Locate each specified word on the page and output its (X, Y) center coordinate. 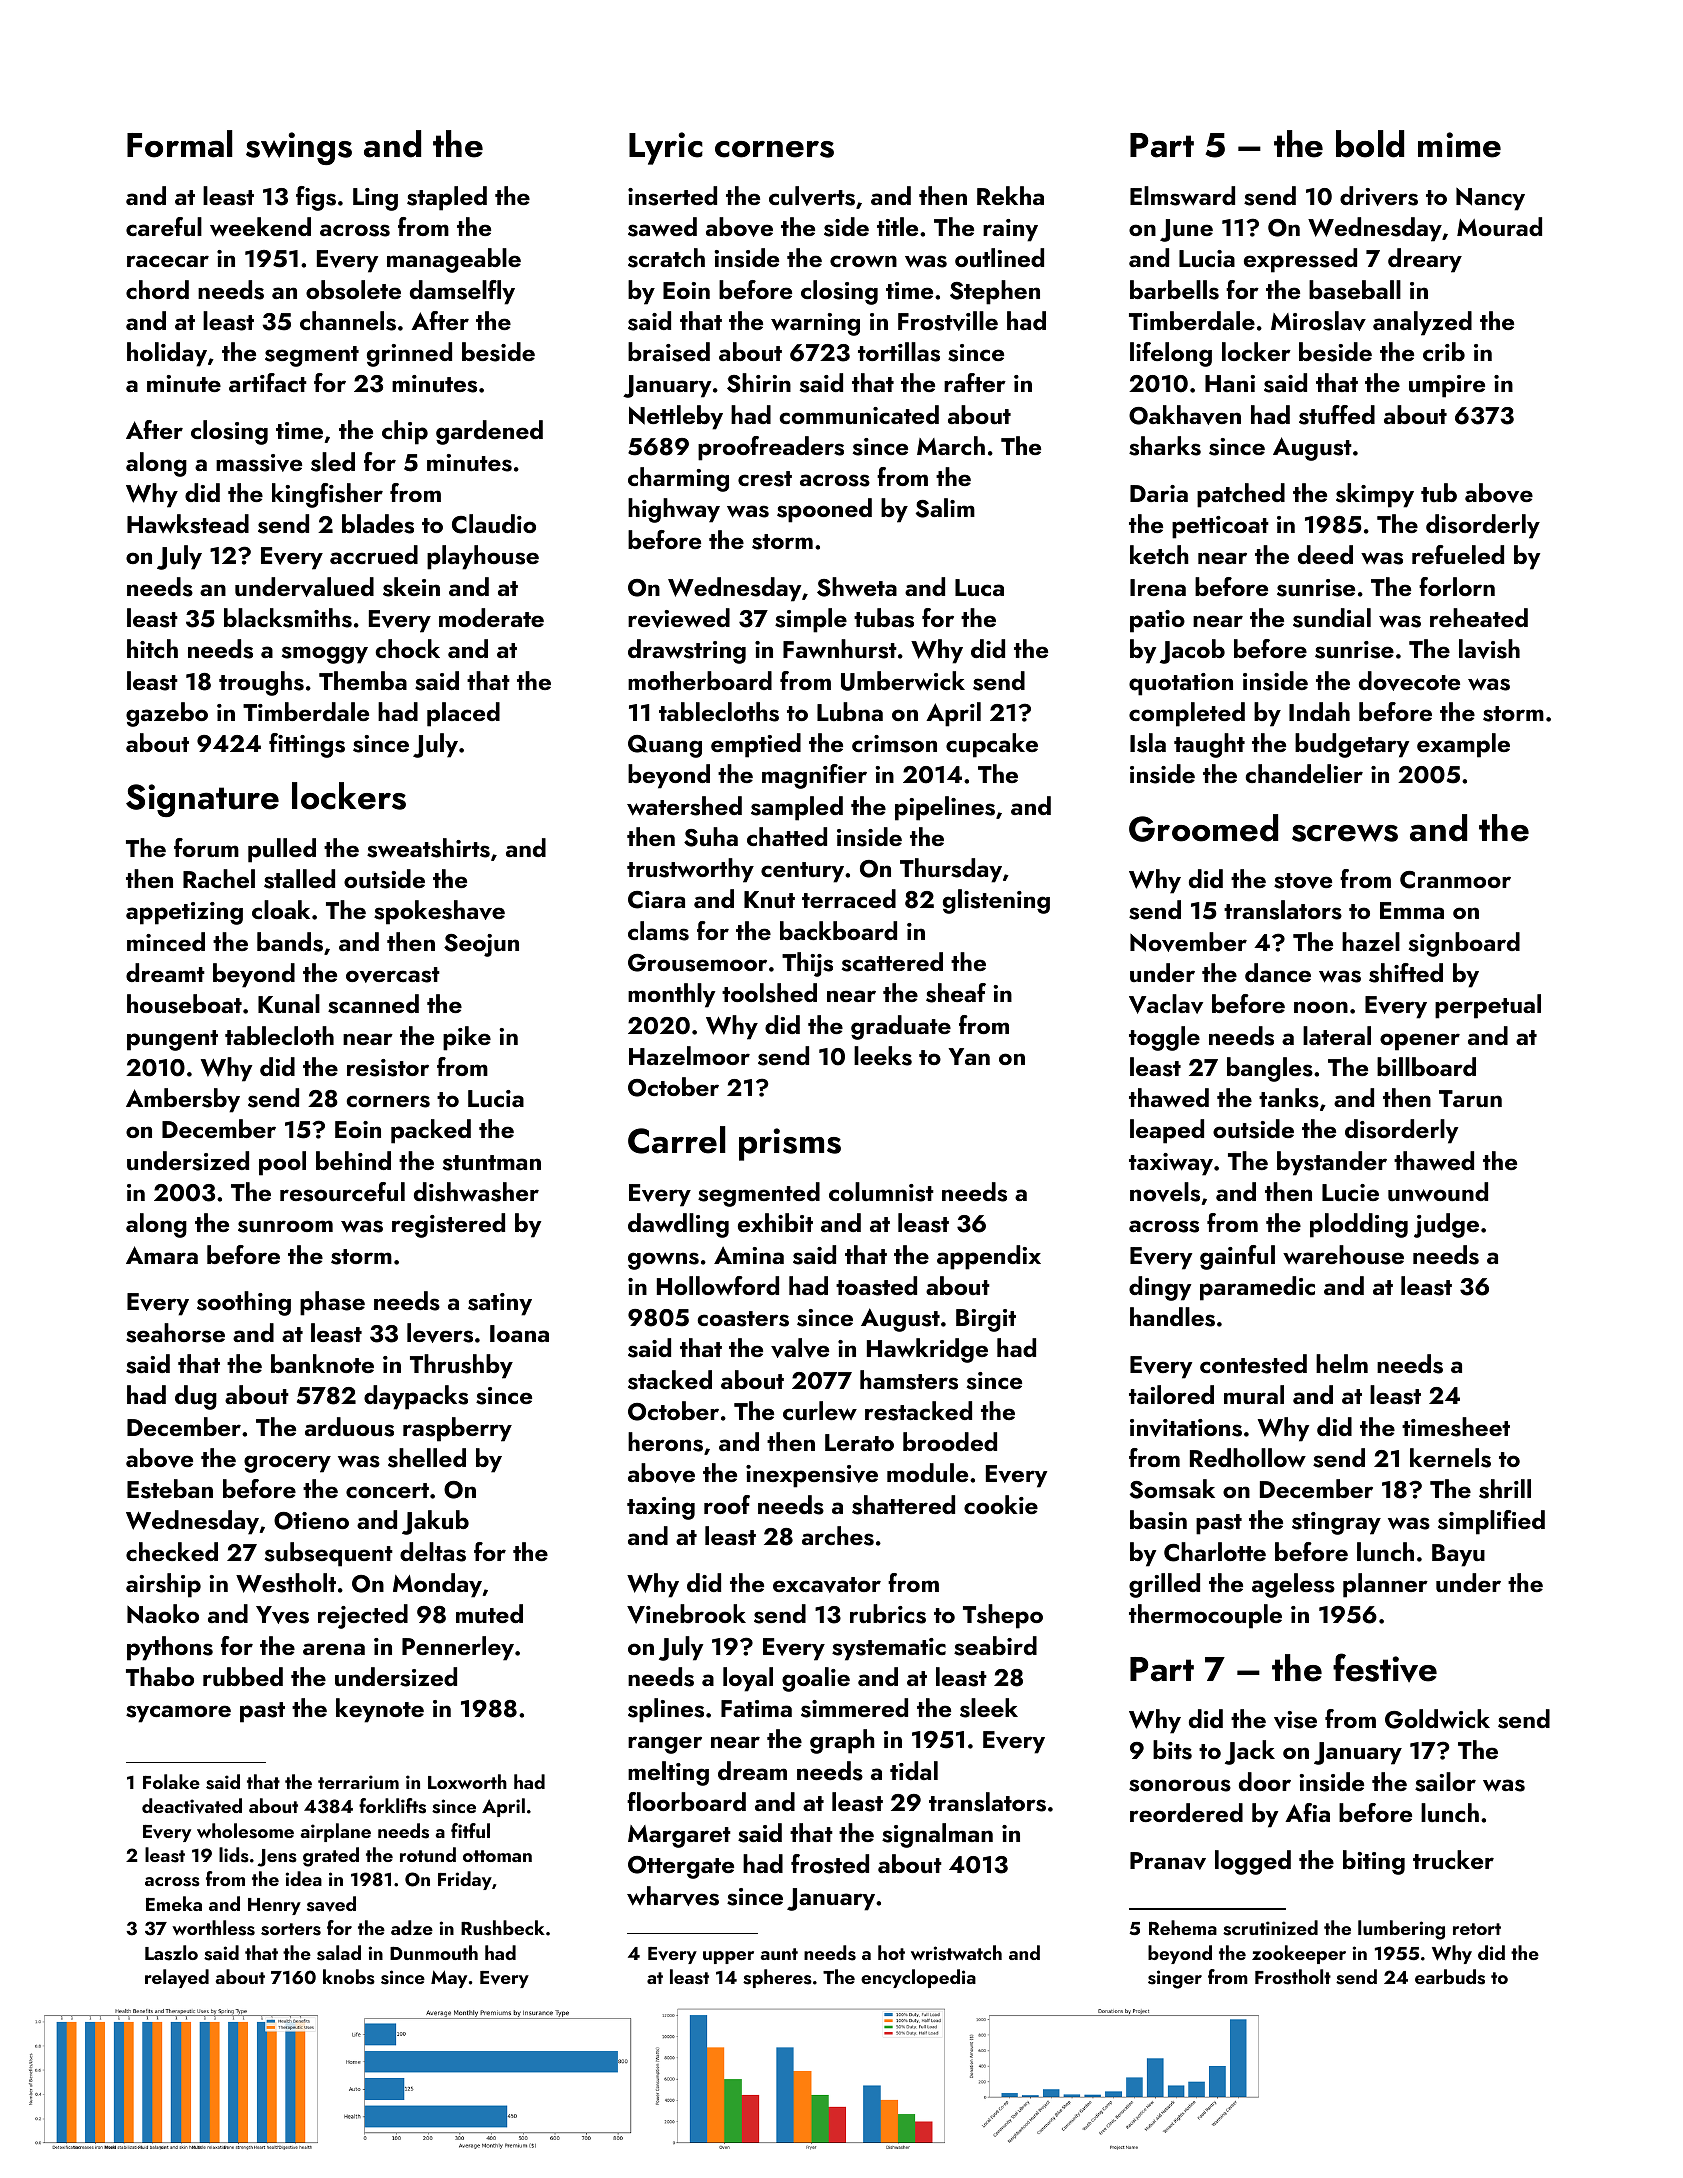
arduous (349, 1427)
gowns (663, 1261)
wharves (673, 1896)
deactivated (192, 1806)
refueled (1458, 554)
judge (1446, 1225)
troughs (261, 683)
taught (1209, 745)
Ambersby (183, 1100)
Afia (1307, 1812)
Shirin (759, 383)
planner (1385, 1585)
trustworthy (690, 870)
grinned (409, 354)
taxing (661, 1508)
